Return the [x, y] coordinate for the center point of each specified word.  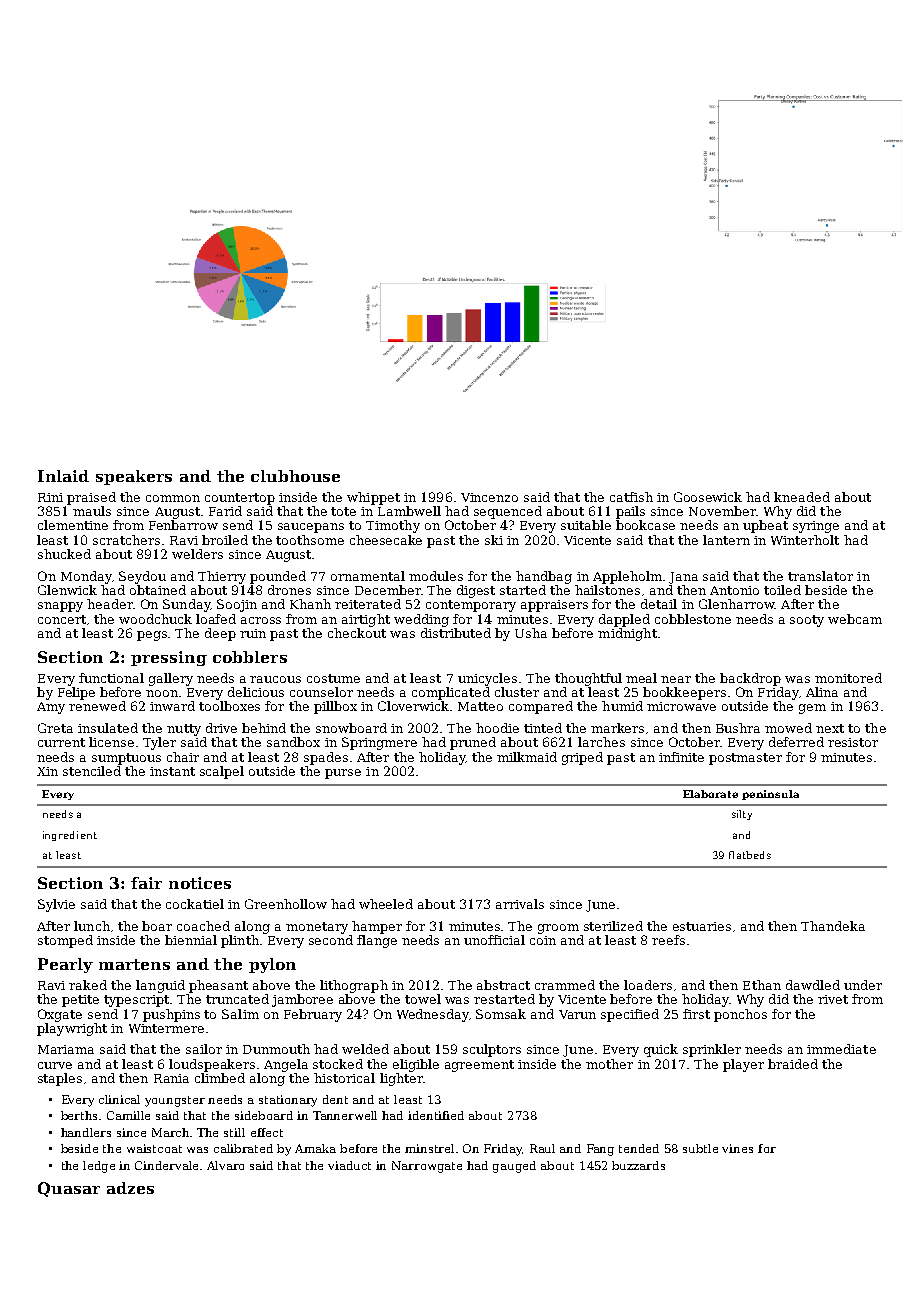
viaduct [349, 1165]
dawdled [813, 985]
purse [343, 774]
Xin [47, 771]
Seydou [142, 577]
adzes [130, 1188]
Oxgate [60, 1015]
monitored [848, 678]
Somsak [501, 1014]
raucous [275, 679]
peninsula [770, 795]
